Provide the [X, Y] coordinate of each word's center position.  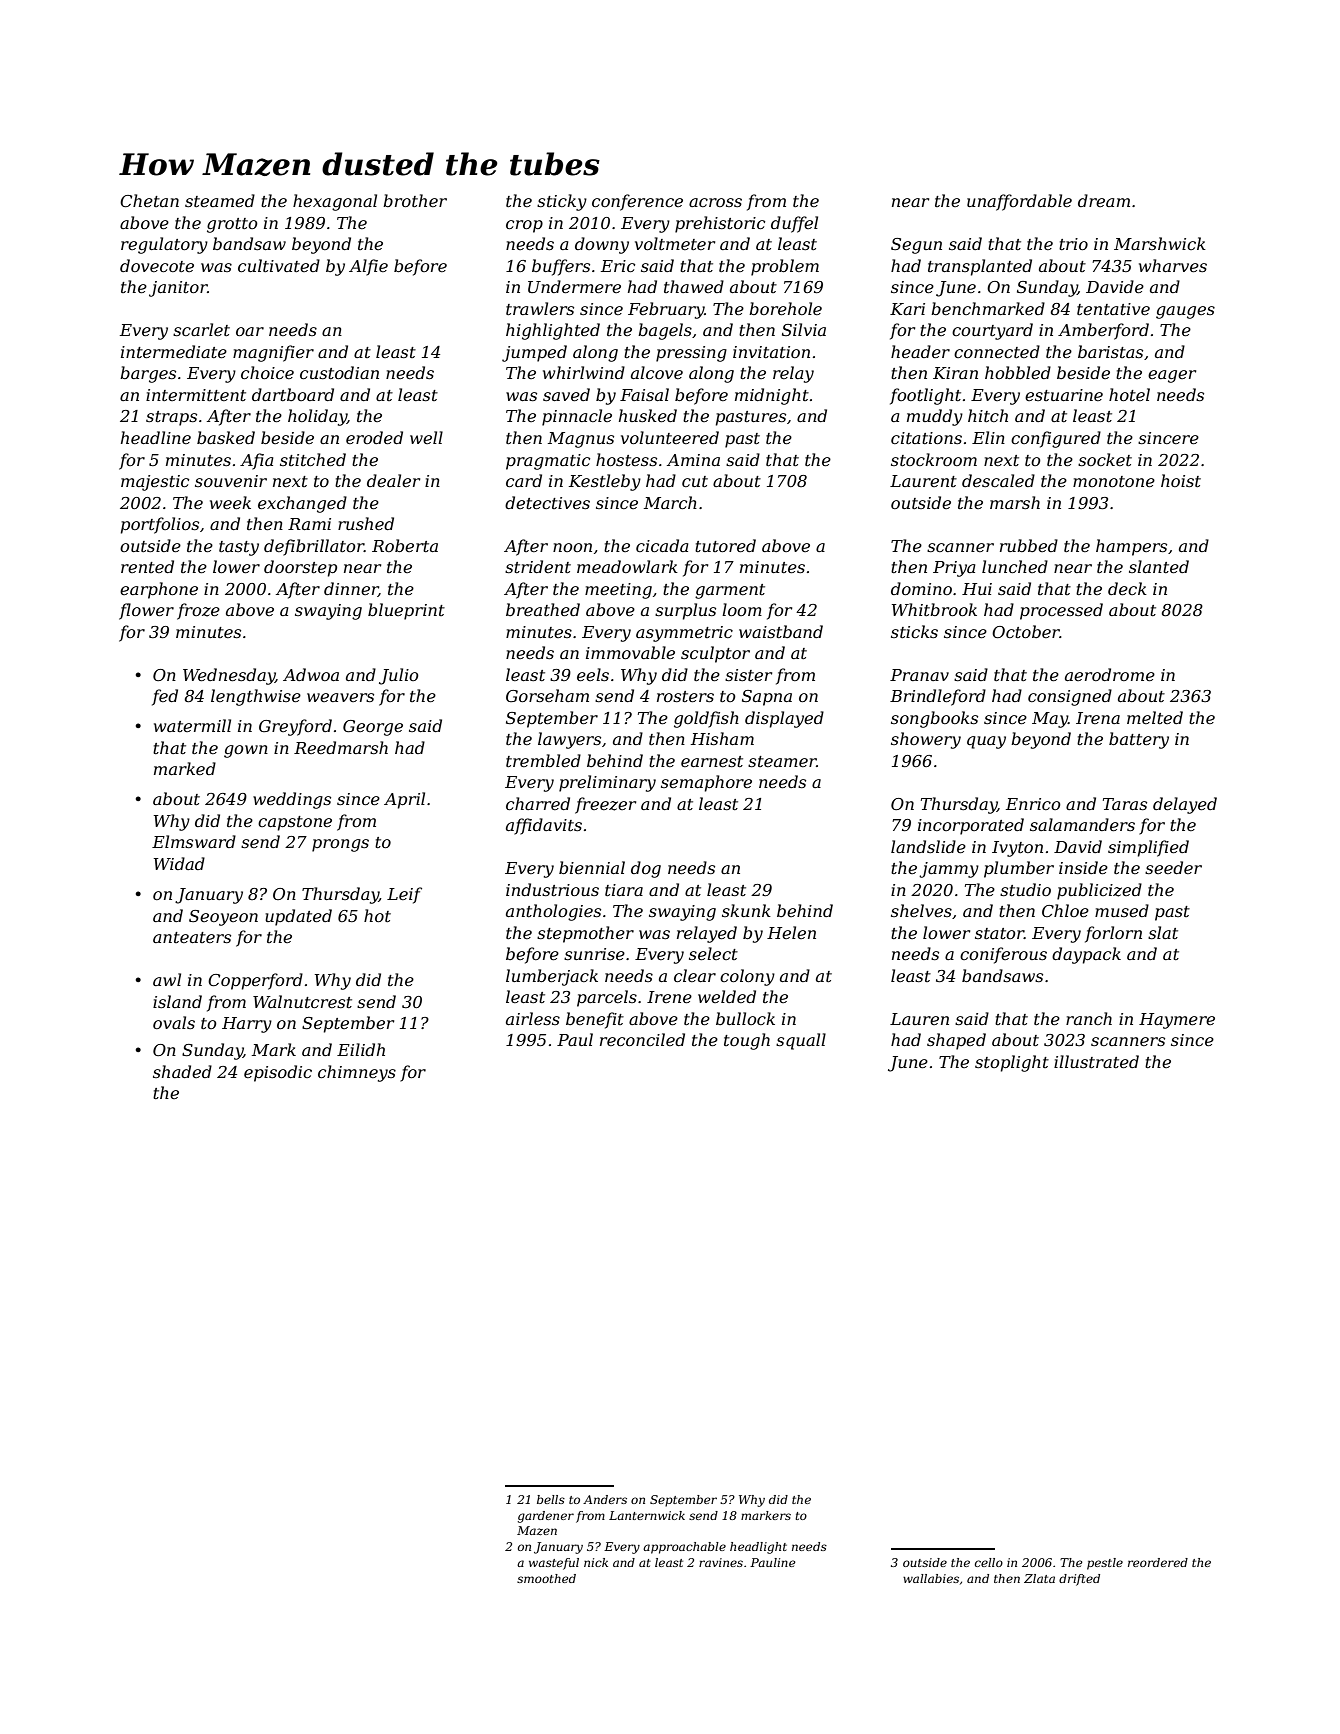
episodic [278, 1073]
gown [246, 751]
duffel [794, 224]
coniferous [1003, 955]
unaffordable [1019, 202]
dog [646, 869]
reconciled [642, 1039]
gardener [546, 1517]
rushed [366, 523]
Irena [1098, 718]
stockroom [934, 459]
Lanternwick [647, 1515]
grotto [232, 225]
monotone [1114, 481]
